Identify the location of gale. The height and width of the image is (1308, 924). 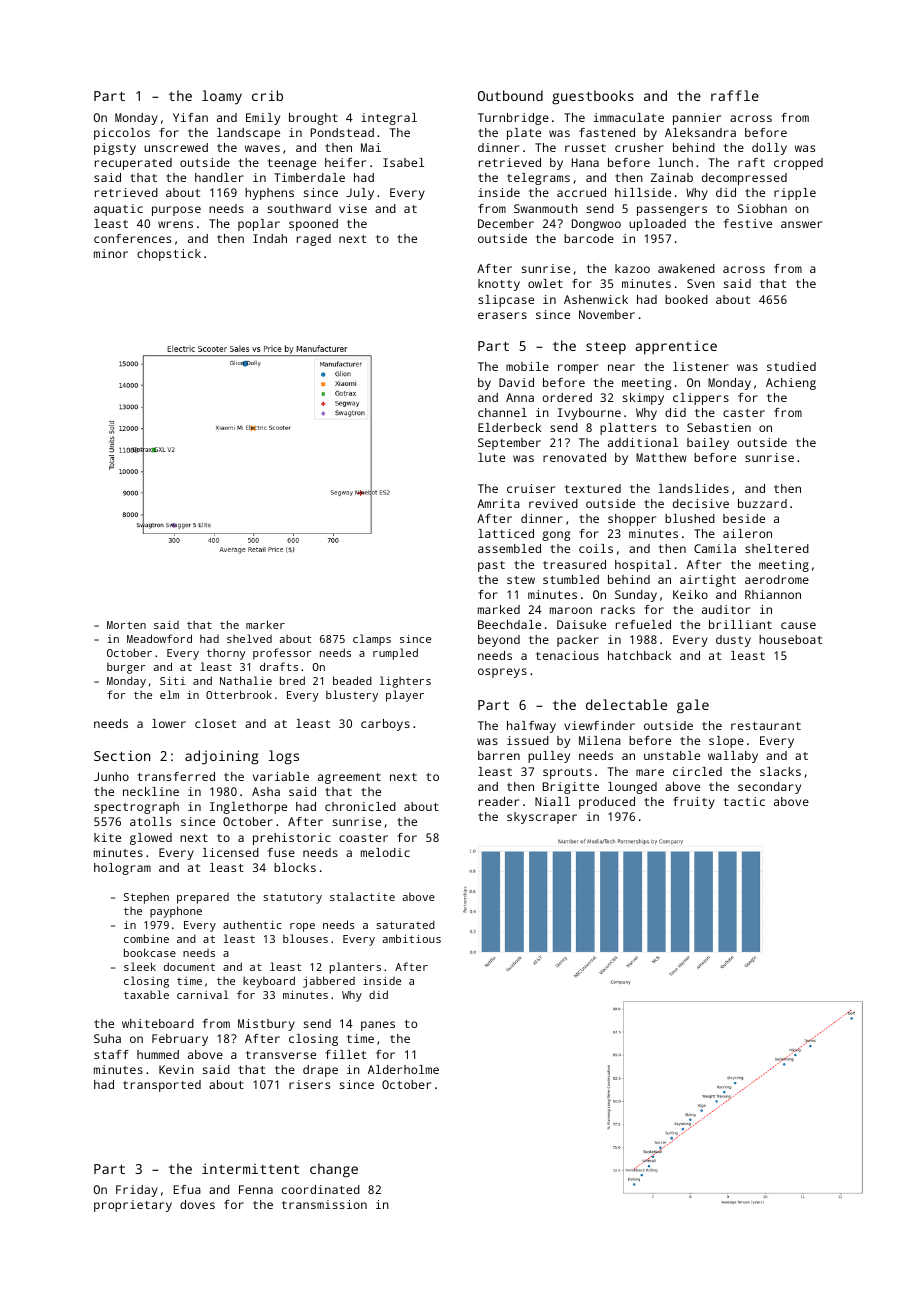
(693, 706).
